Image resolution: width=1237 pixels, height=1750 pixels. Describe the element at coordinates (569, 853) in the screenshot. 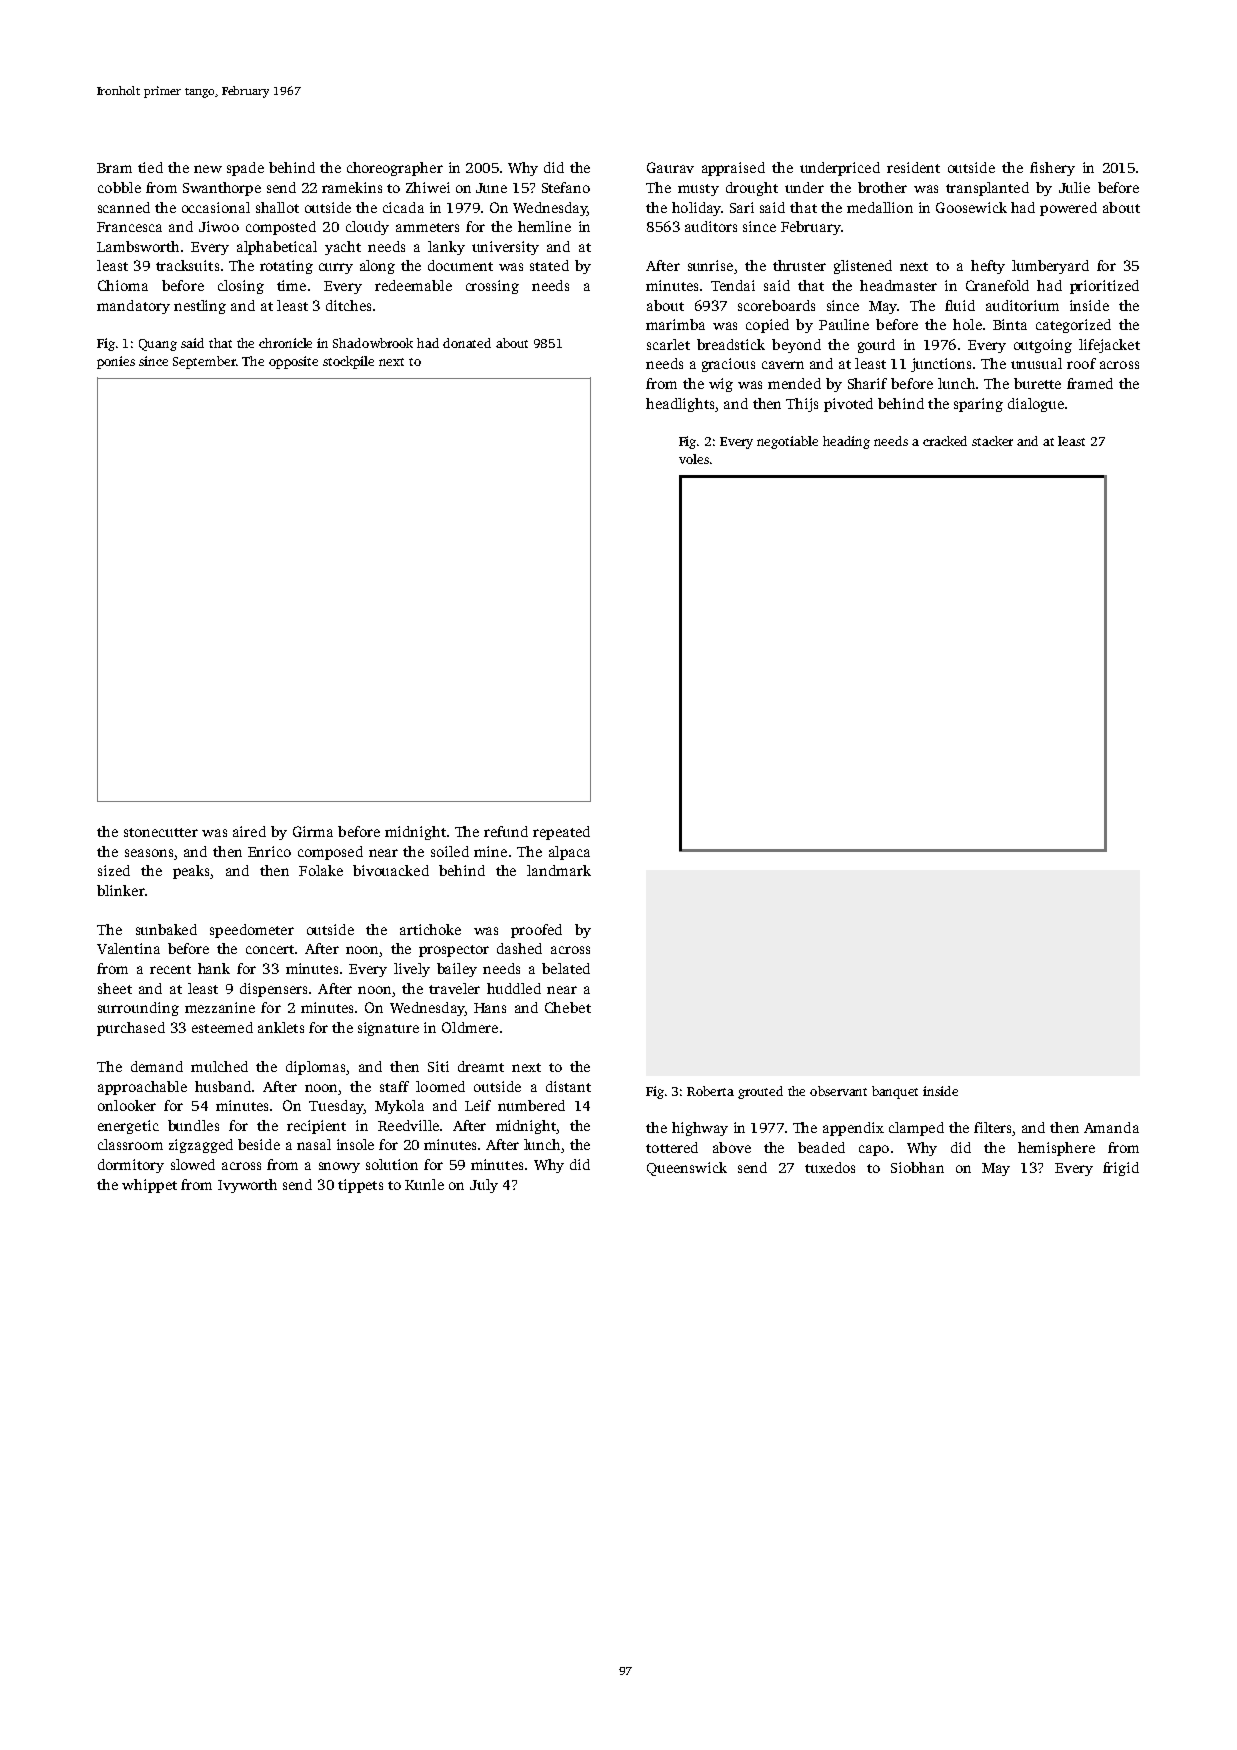

I see `alpaca` at that location.
